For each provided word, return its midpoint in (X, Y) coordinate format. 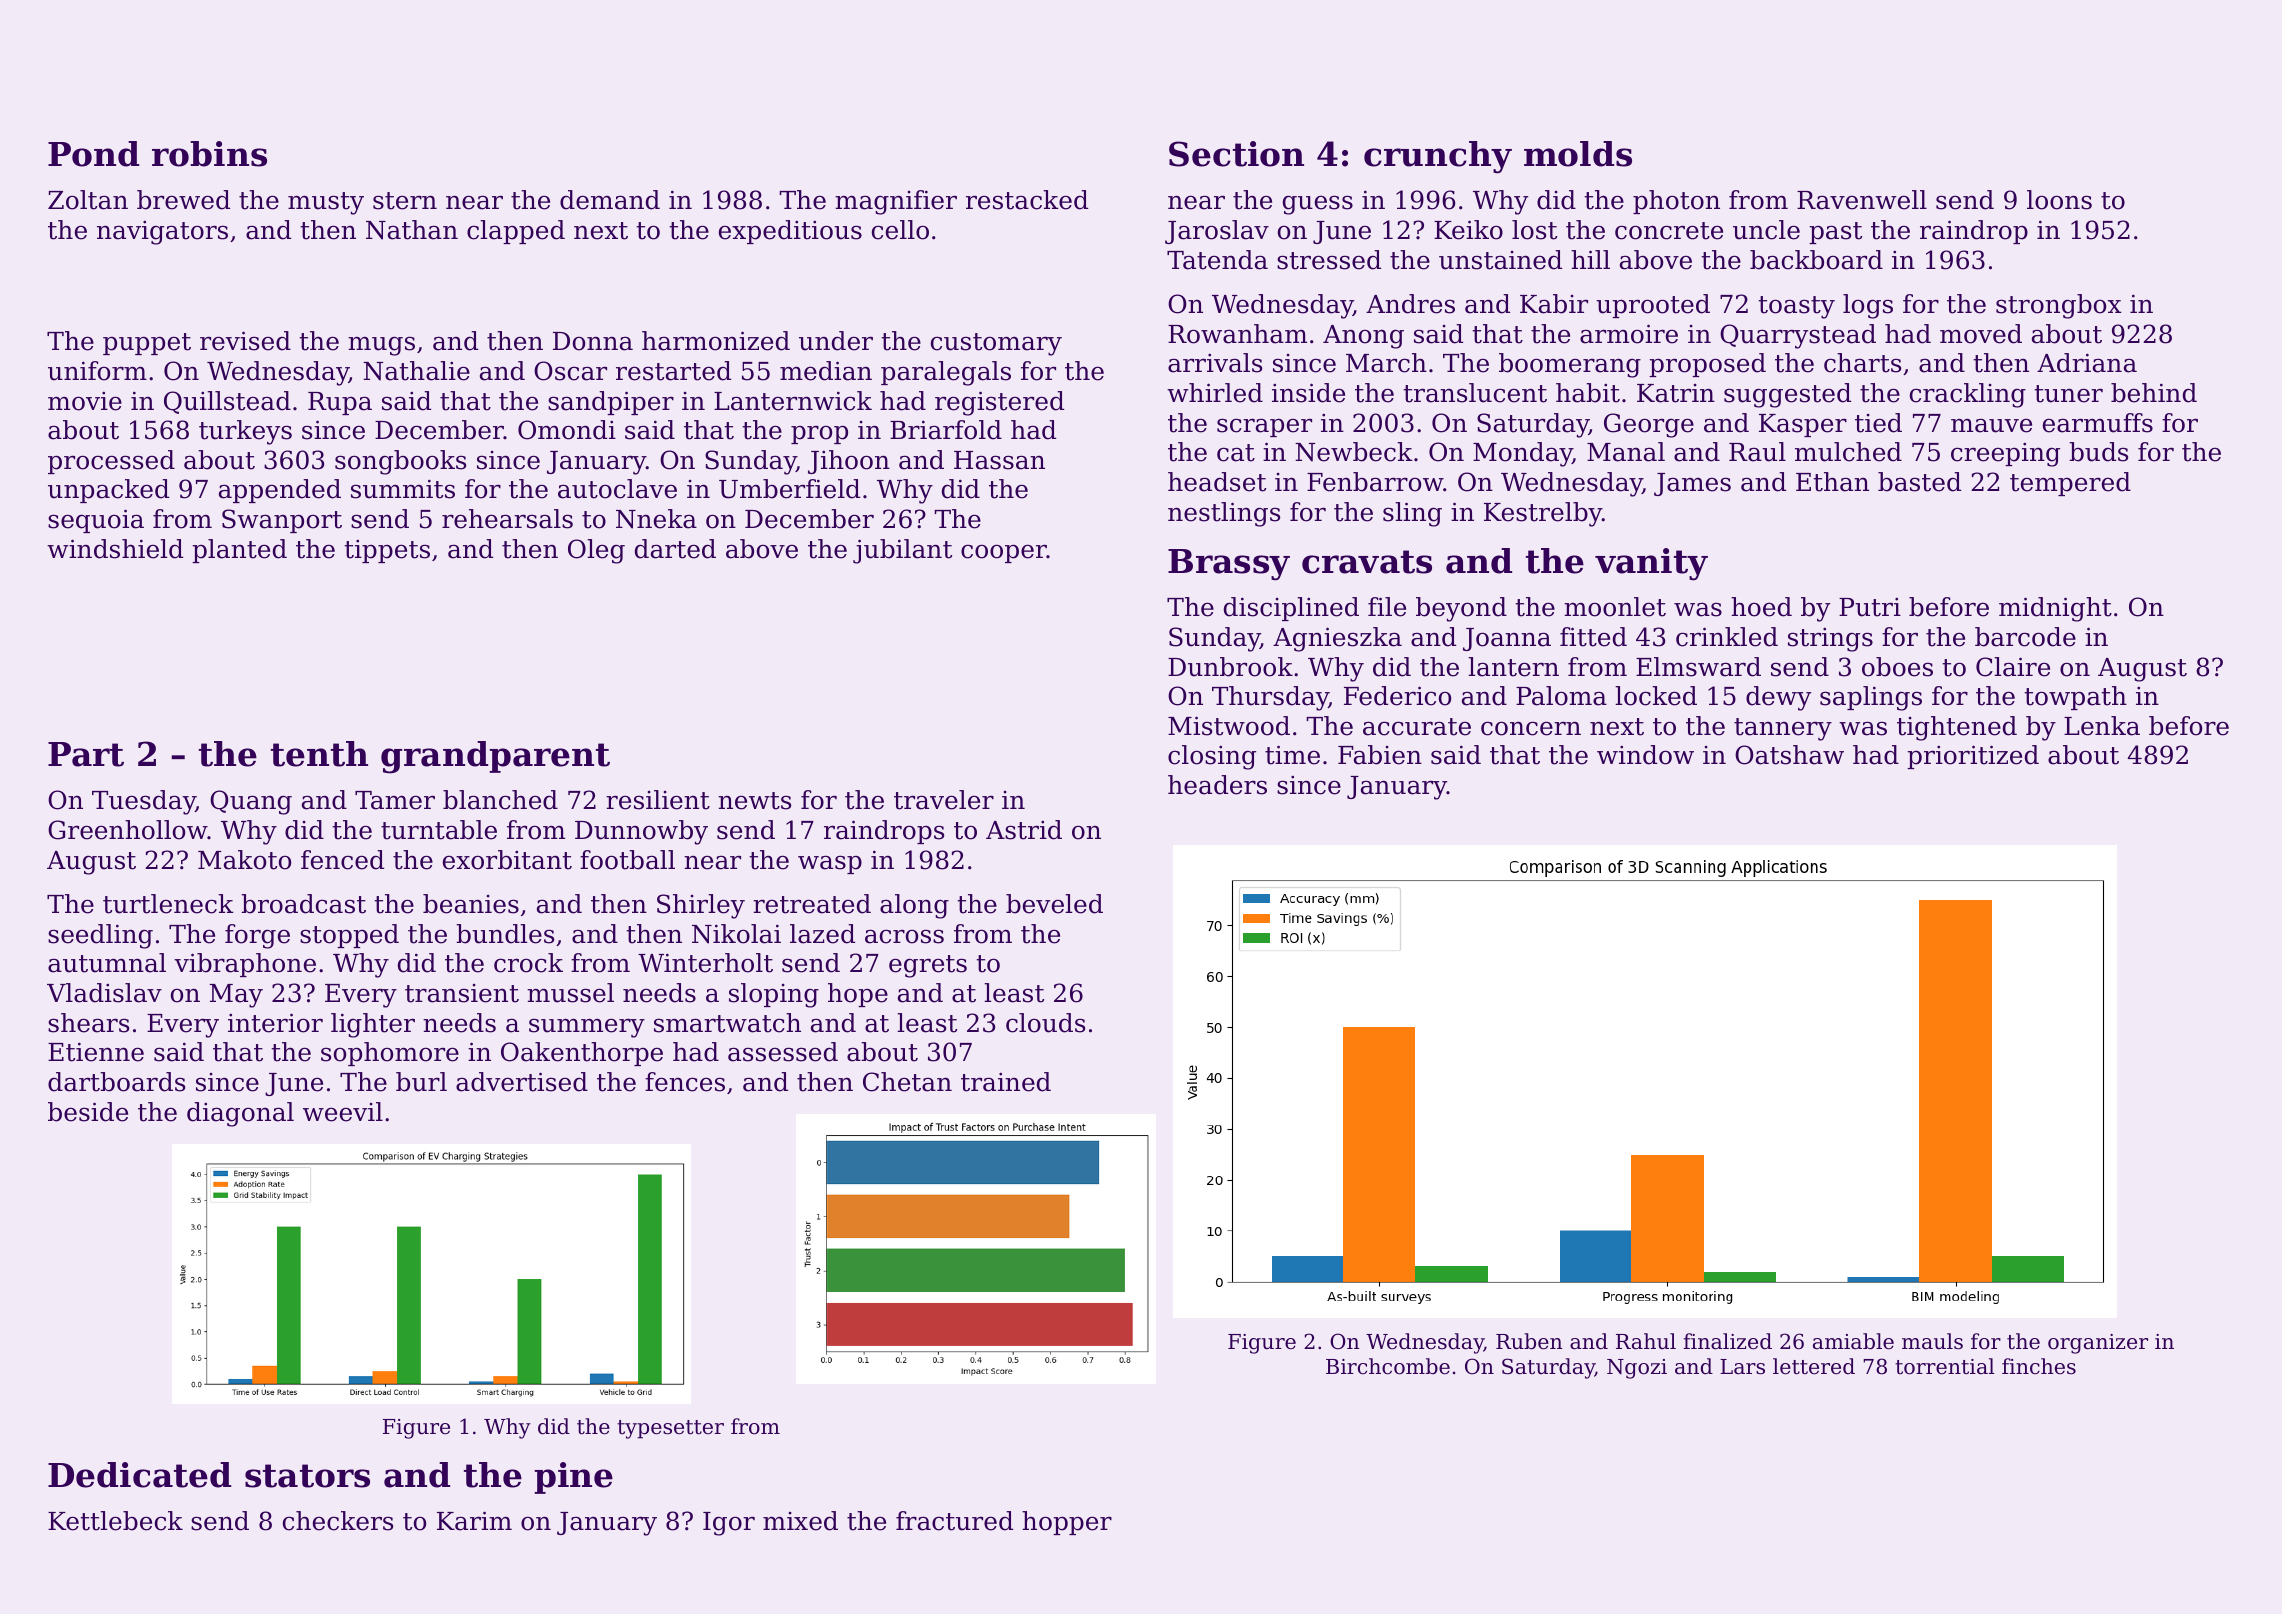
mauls (1932, 1341)
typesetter (670, 1429)
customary (996, 344)
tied (1878, 423)
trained (1006, 1082)
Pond (93, 154)
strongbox (2059, 306)
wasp (830, 864)
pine (573, 1478)
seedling (100, 936)
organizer (2098, 1344)
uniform (97, 371)
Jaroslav (1217, 232)
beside (88, 1112)
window (1645, 755)
